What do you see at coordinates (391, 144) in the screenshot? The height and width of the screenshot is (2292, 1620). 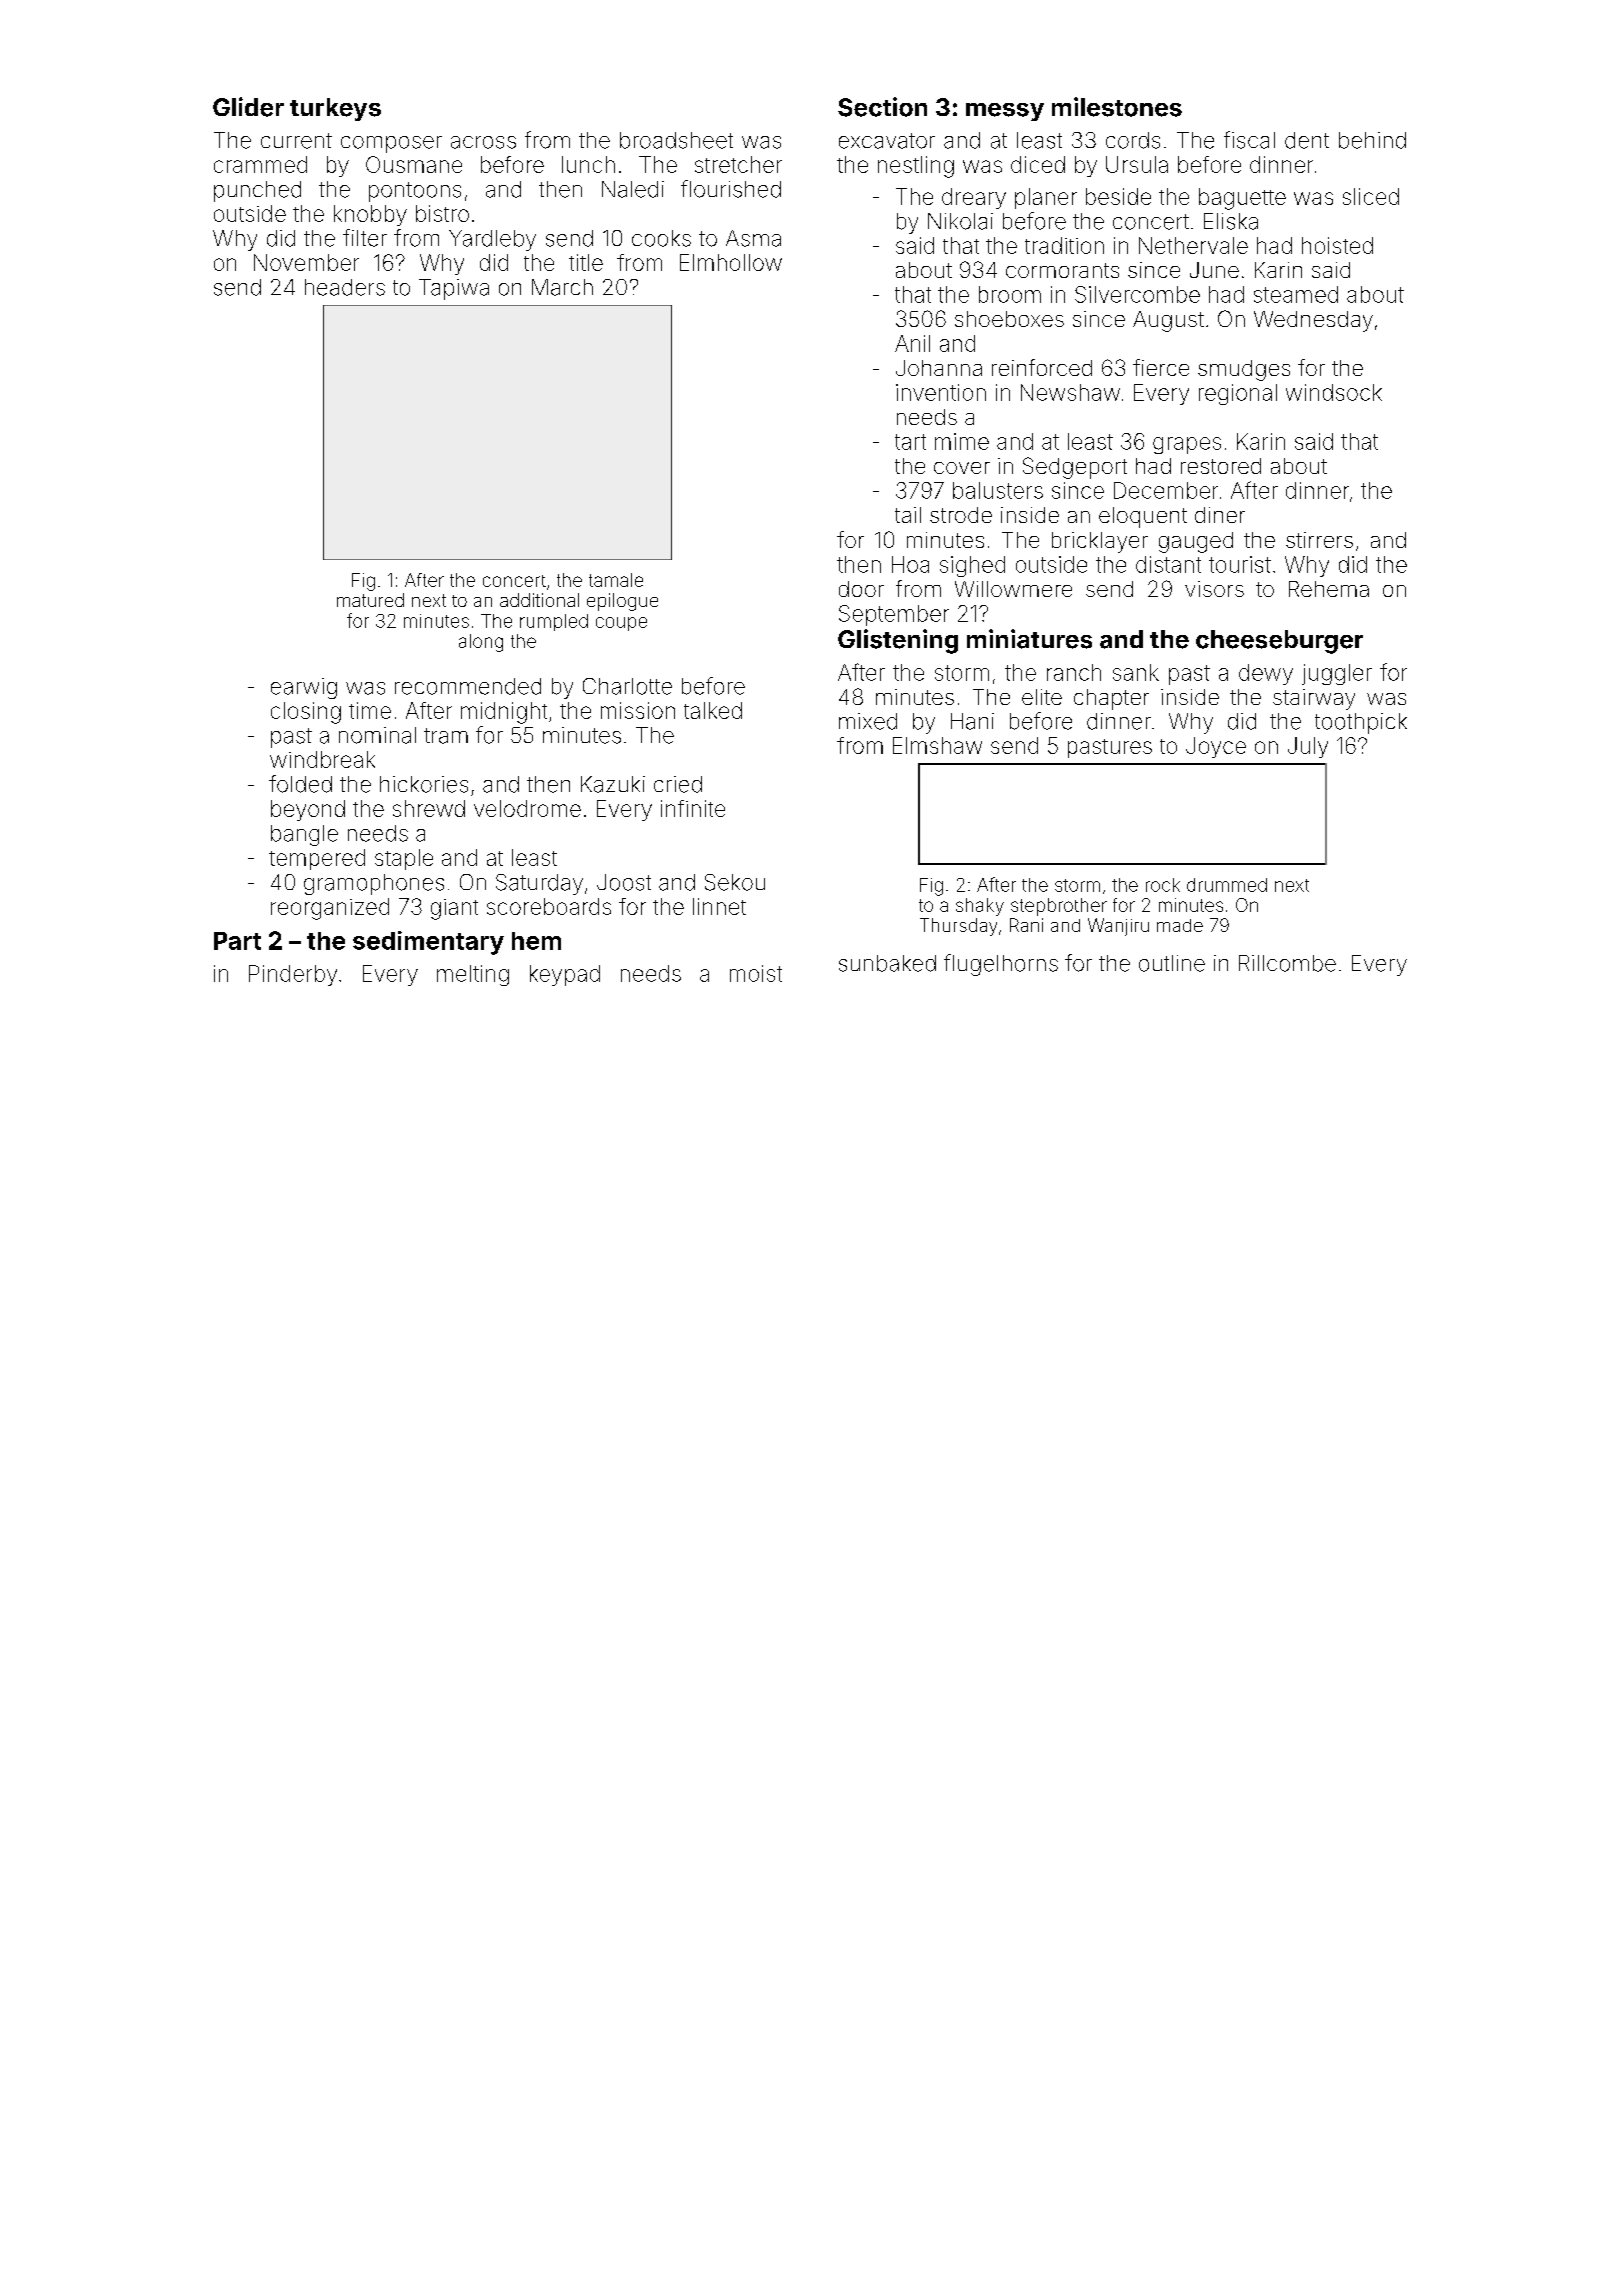 I see `composer` at bounding box center [391, 144].
